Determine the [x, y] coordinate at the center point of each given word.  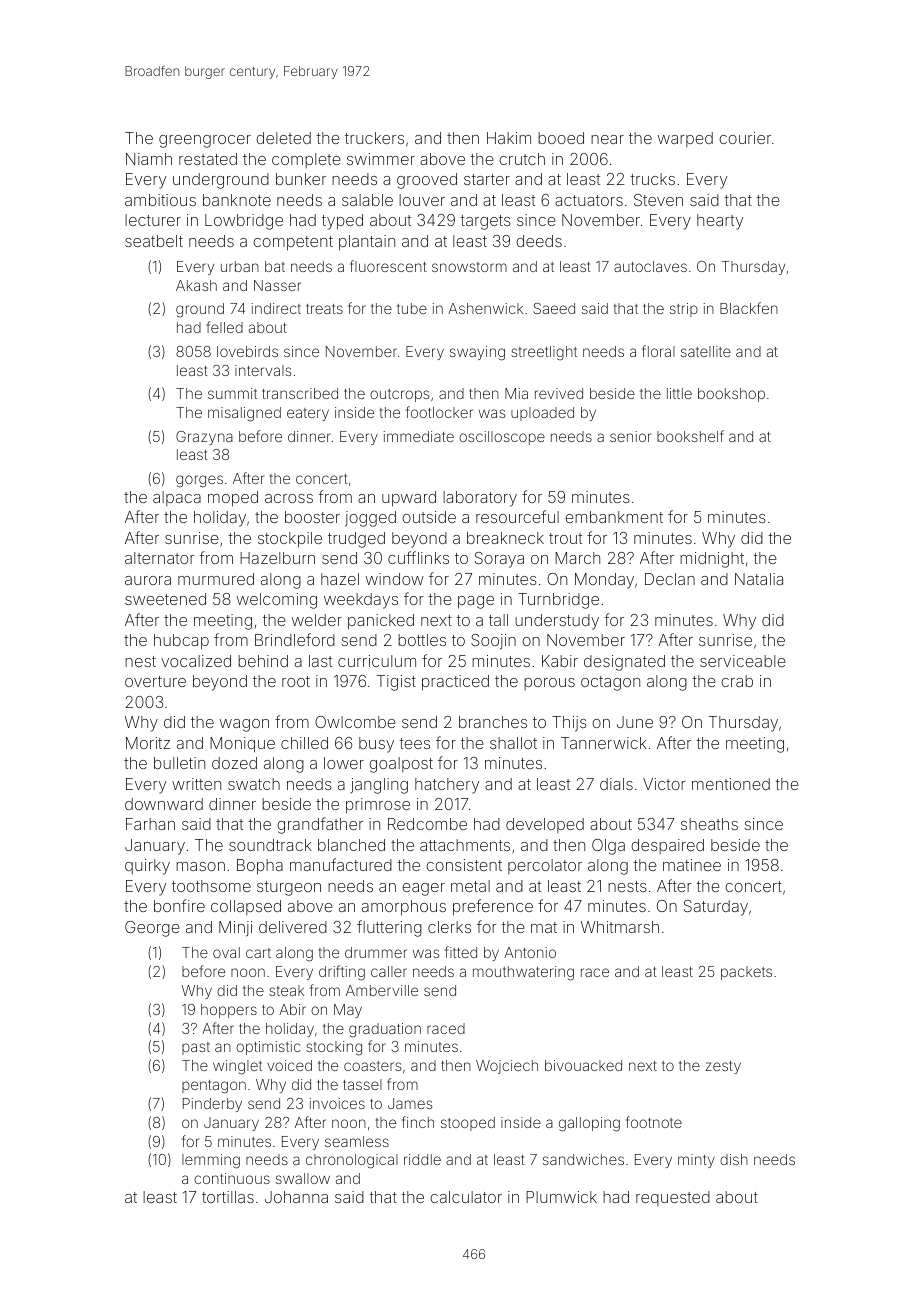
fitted [461, 952]
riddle [422, 1159]
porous [549, 684]
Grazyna [204, 438]
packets [746, 973]
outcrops [399, 395]
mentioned [731, 784]
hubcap [181, 642]
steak [286, 990]
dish [734, 1159]
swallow [303, 1178]
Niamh [149, 159]
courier [745, 138]
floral [658, 351]
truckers [374, 138]
